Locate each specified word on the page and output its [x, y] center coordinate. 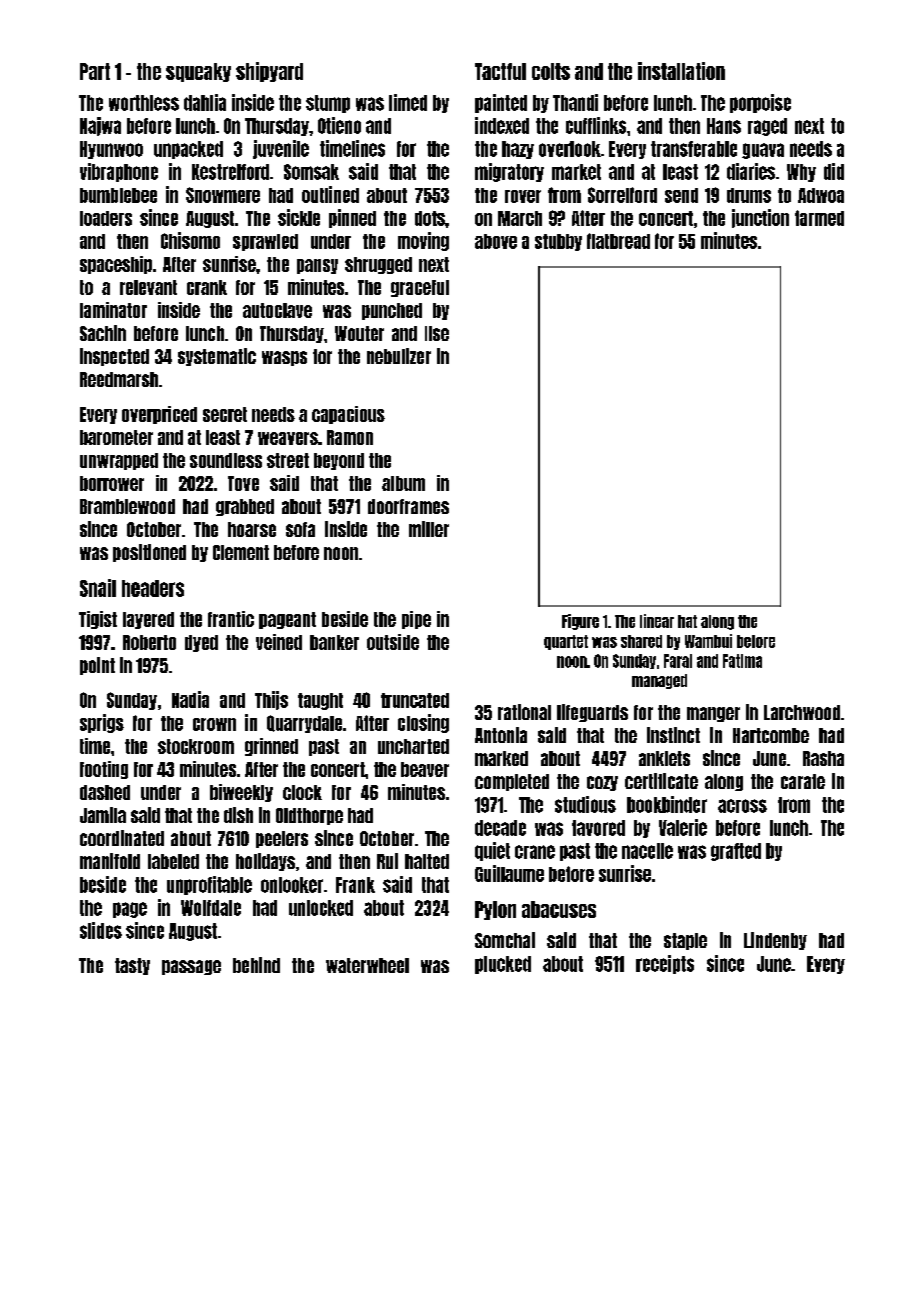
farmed [819, 218]
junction [760, 218]
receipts [665, 964]
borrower [112, 483]
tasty [132, 966]
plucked [503, 965]
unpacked [188, 150]
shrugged [378, 265]
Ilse [437, 333]
